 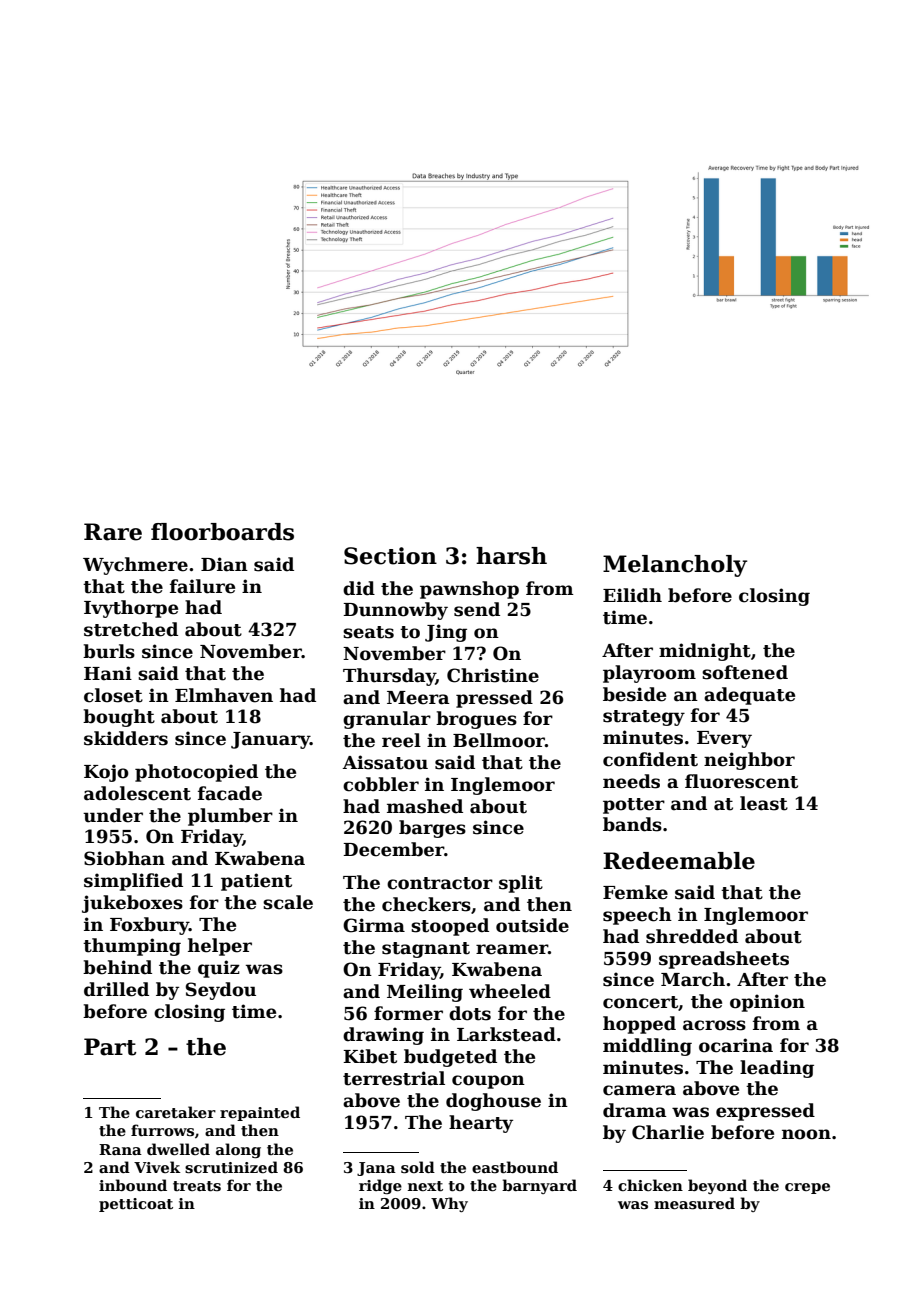 What do you see at coordinates (224, 564) in the document?
I see `Dian` at bounding box center [224, 564].
